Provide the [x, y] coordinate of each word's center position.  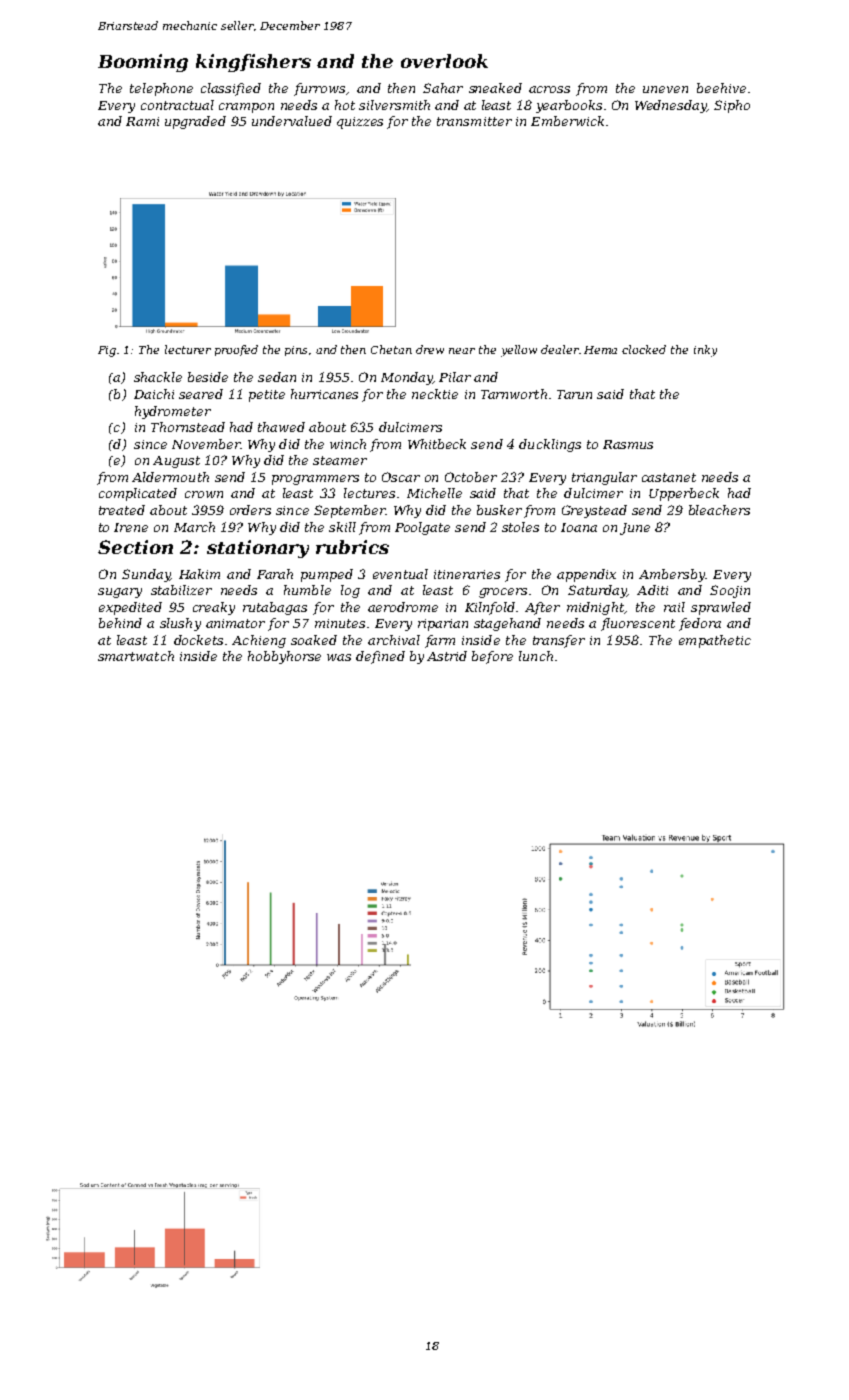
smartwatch [136, 656]
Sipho [732, 106]
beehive [721, 88]
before [492, 657]
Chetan [391, 349]
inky [705, 351]
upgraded [195, 122]
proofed [236, 350]
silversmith [394, 105]
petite [267, 396]
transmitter [474, 121]
